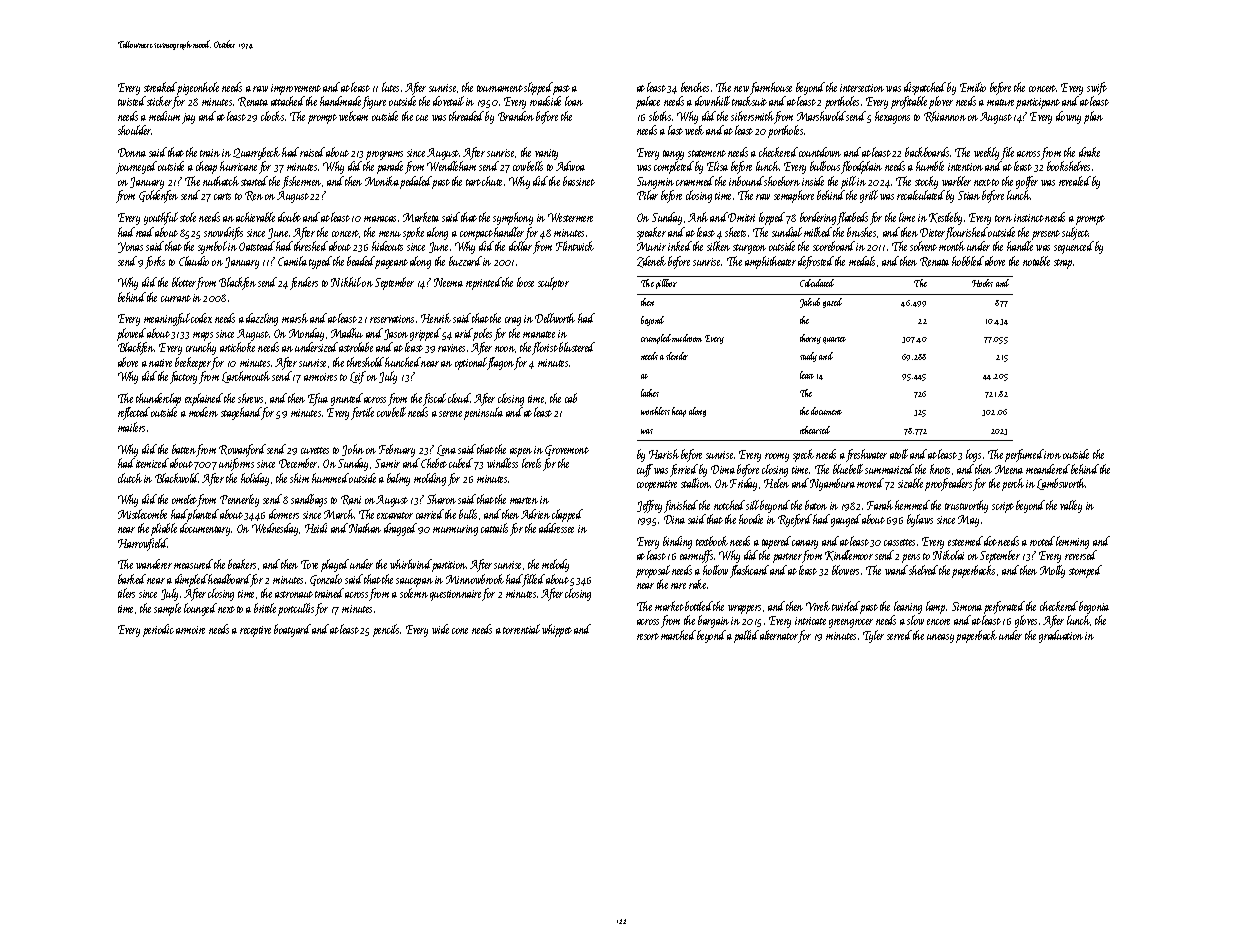 Image resolution: width=1233 pixels, height=952 pixels. What do you see at coordinates (1027, 182) in the page?
I see `golfer` at bounding box center [1027, 182].
